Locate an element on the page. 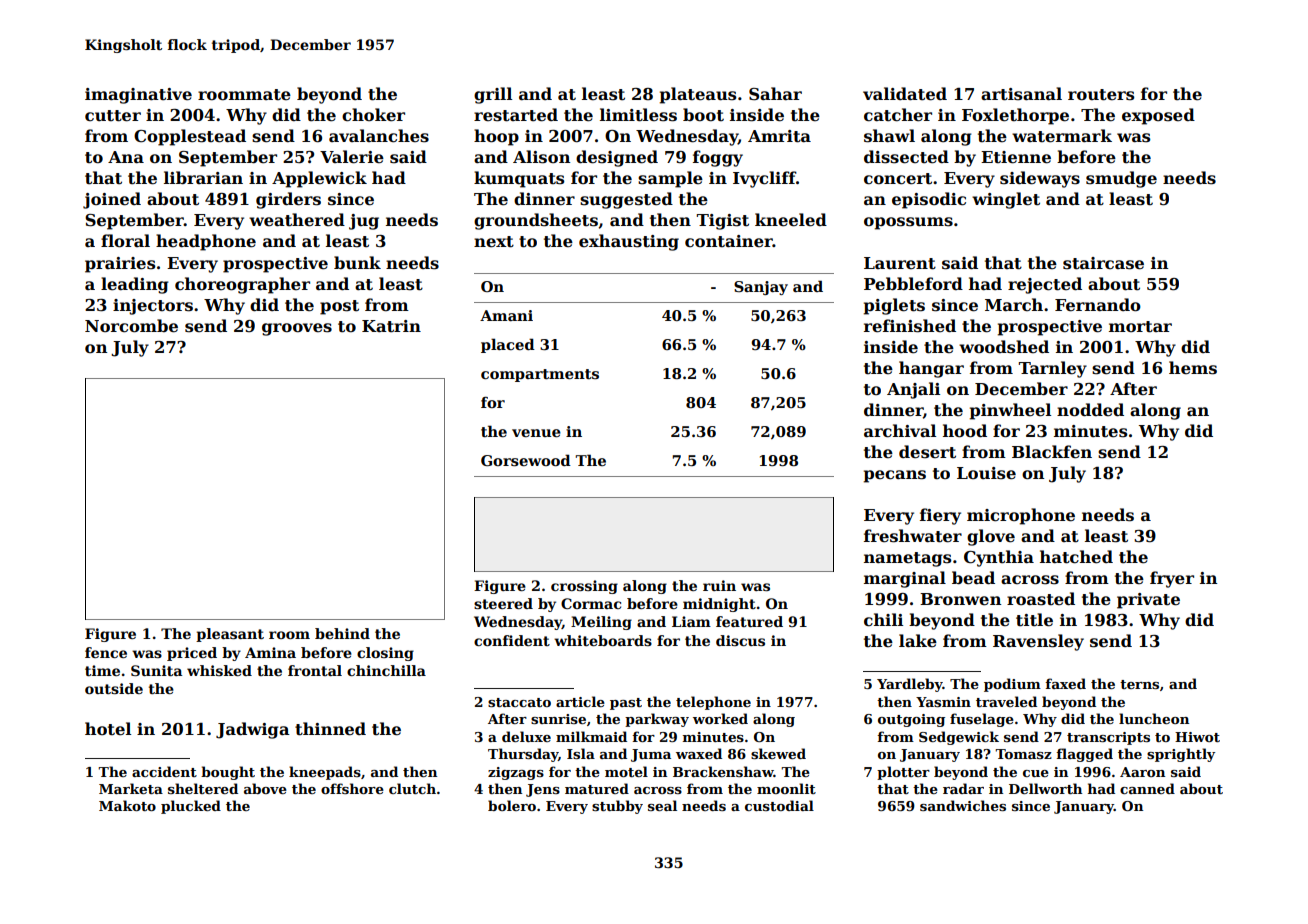 This page has width=1308, height=924. Gorsewood is located at coordinates (526, 460).
